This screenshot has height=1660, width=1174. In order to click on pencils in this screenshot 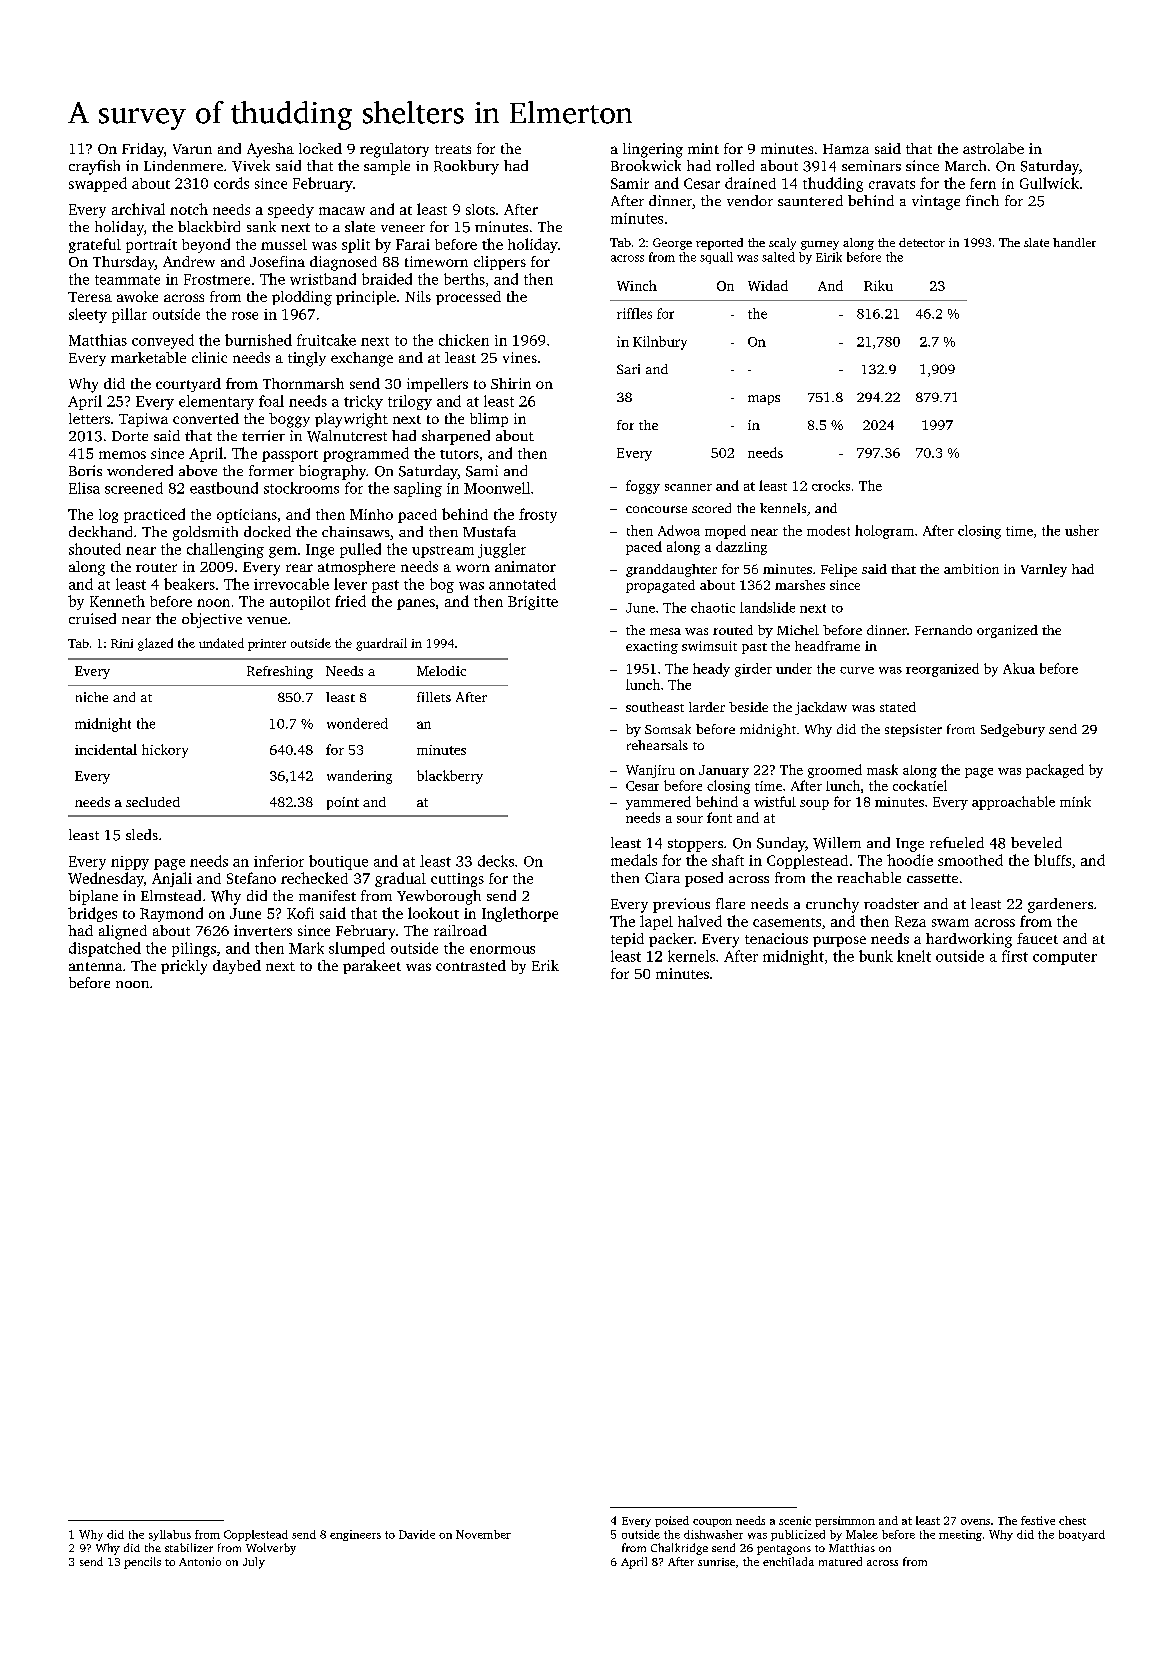, I will do `click(142, 1563)`.
